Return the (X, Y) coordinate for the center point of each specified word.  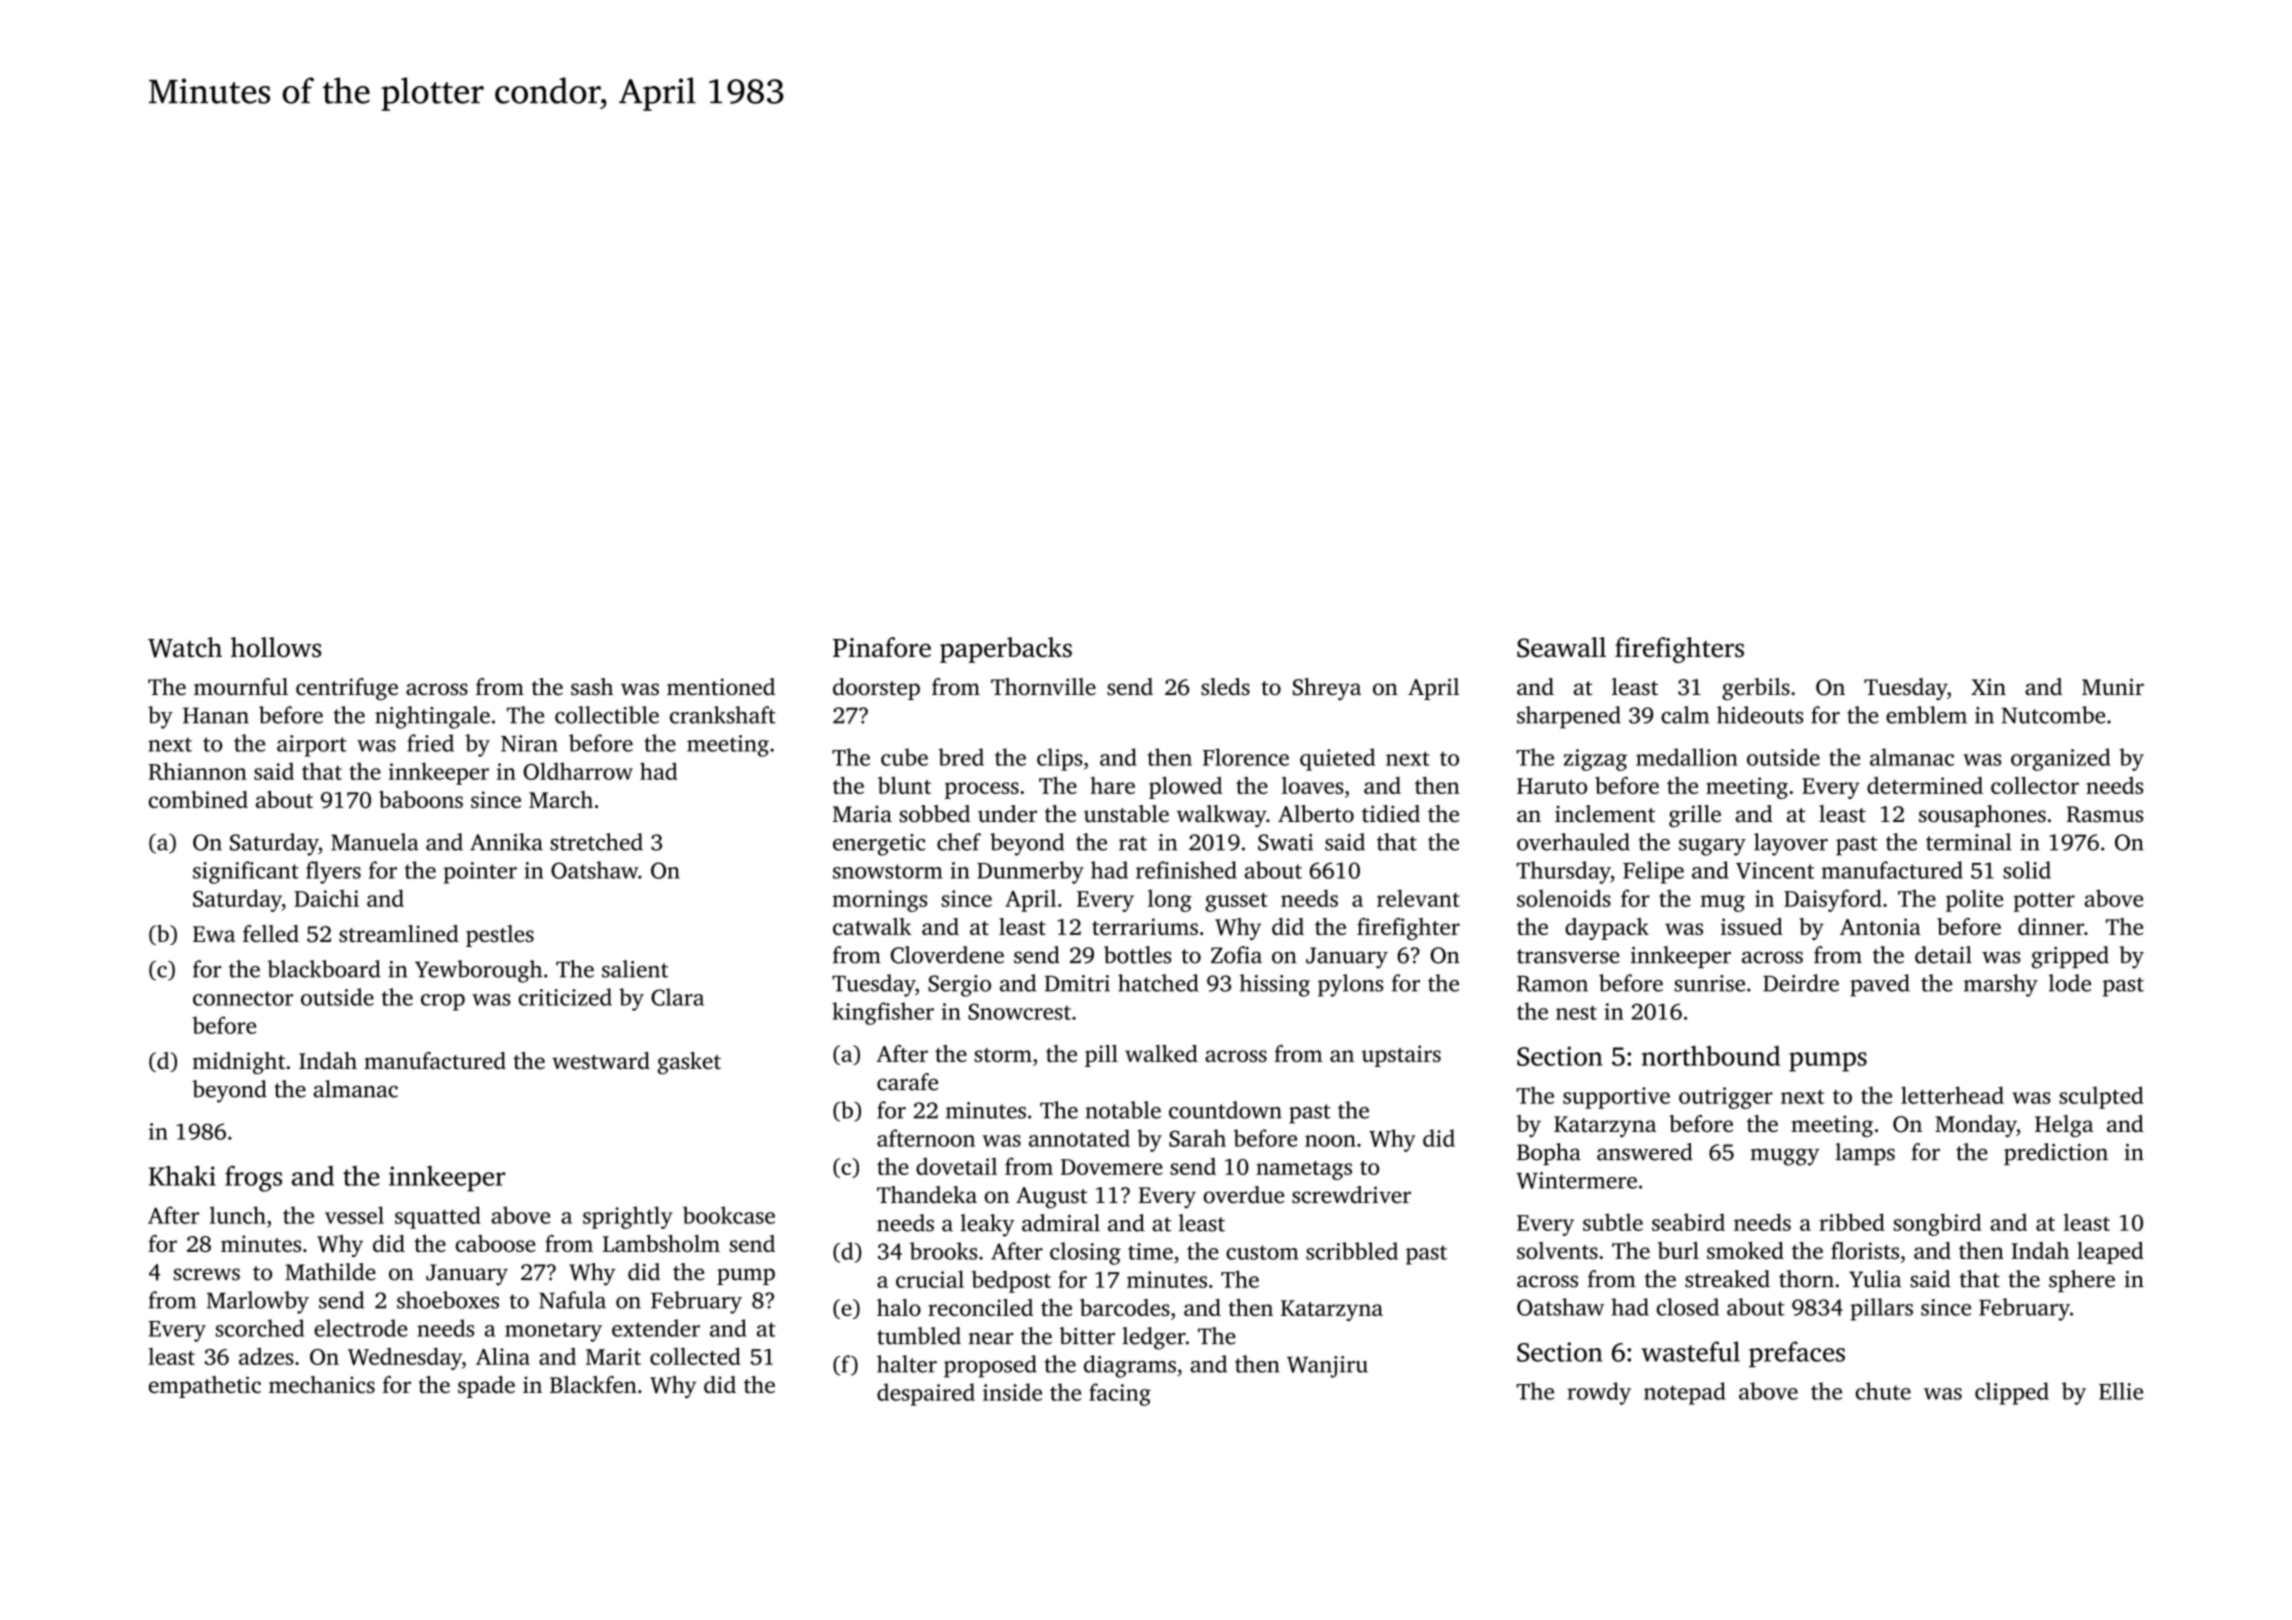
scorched (260, 1328)
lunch (238, 1215)
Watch (185, 647)
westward (601, 1060)
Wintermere (1576, 1180)
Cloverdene (947, 955)
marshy (2001, 985)
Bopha (1549, 1154)
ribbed (1852, 1222)
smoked (1745, 1250)
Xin (1988, 686)
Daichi (326, 898)
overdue (1243, 1195)
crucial (930, 1279)
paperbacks (1006, 650)
